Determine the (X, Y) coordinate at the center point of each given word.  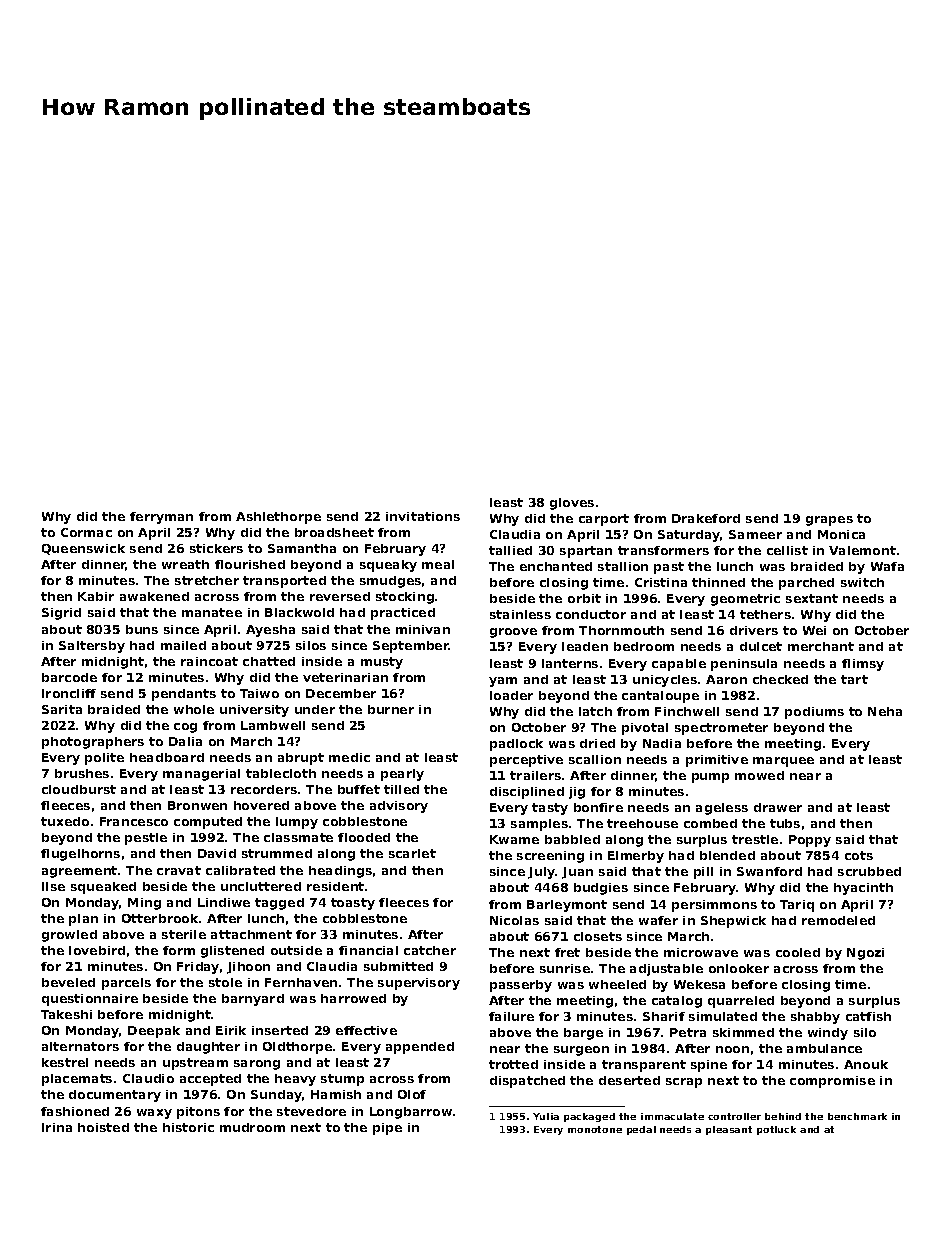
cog (185, 728)
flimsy (863, 665)
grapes (829, 521)
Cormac (86, 532)
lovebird (97, 950)
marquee (783, 762)
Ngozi (865, 954)
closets (598, 936)
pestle (146, 839)
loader (511, 695)
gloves (572, 504)
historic (188, 1127)
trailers (535, 775)
